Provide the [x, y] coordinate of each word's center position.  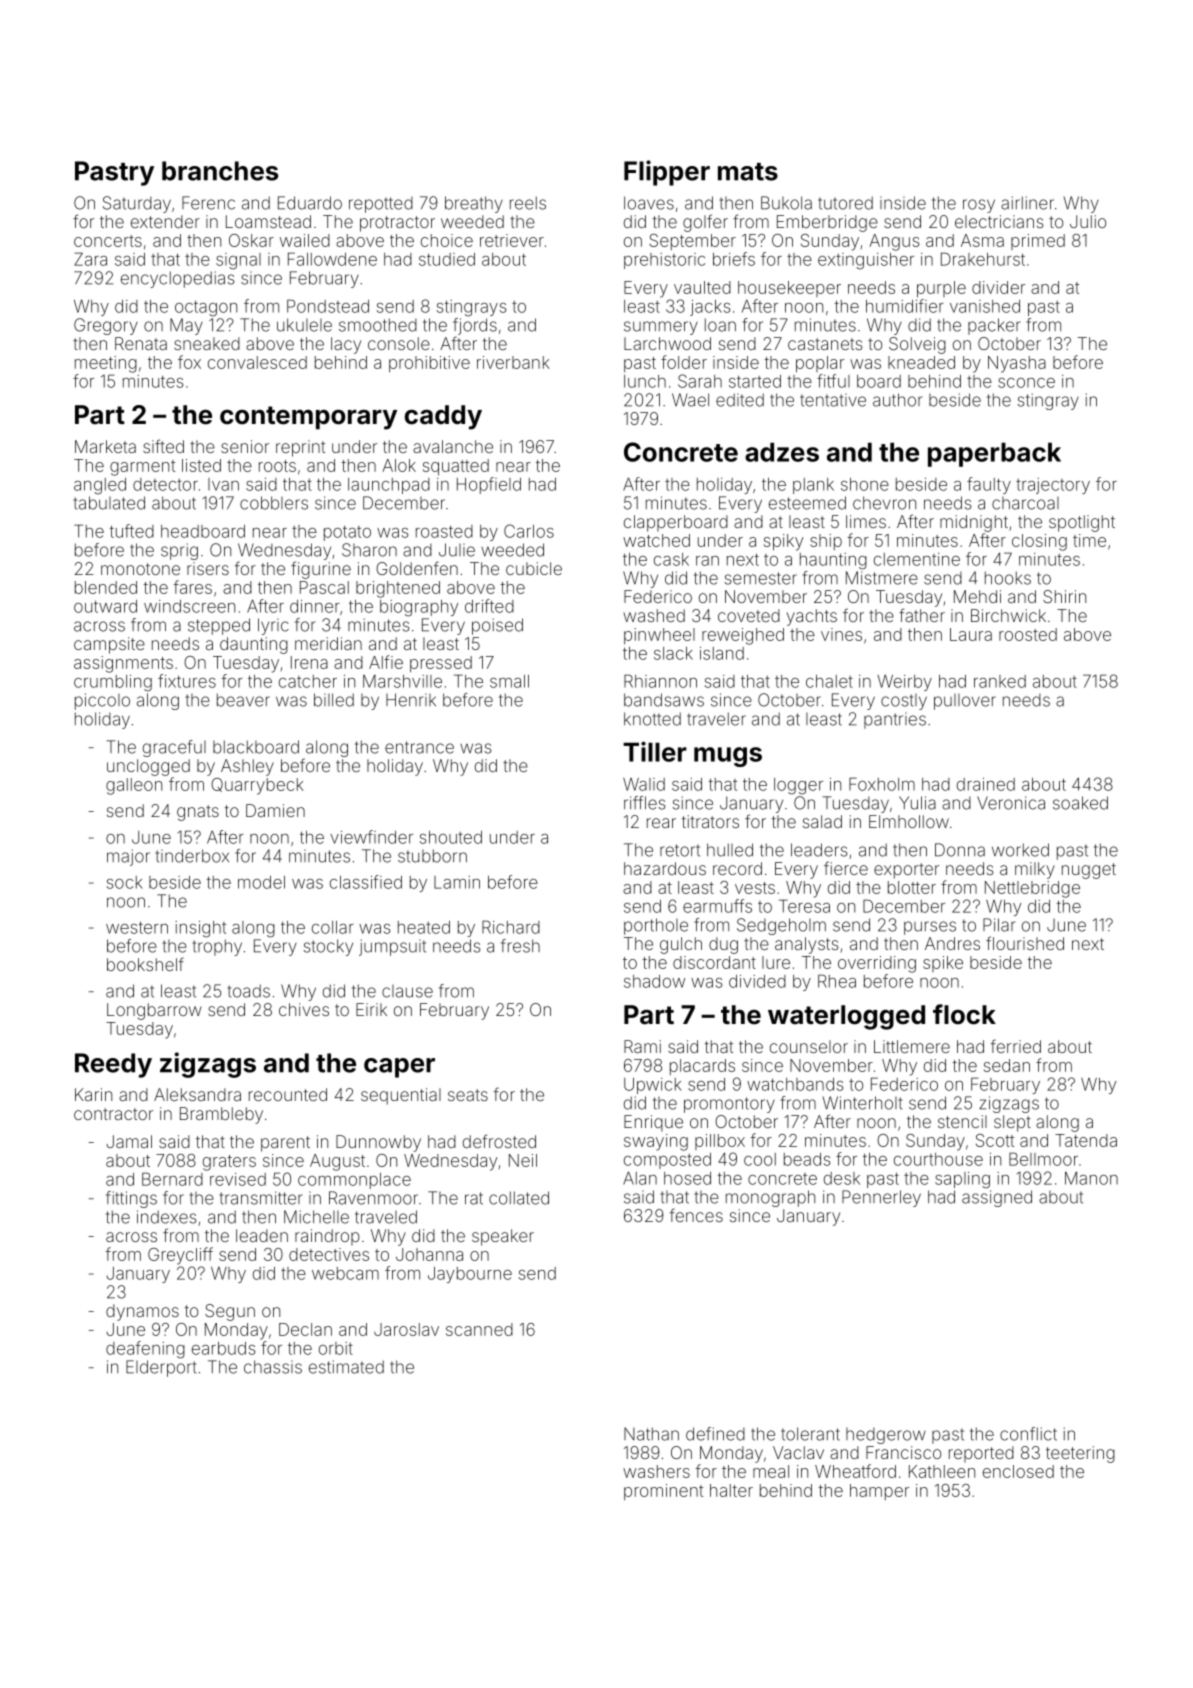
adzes [782, 452]
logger [798, 786]
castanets [825, 344]
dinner [315, 606]
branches [220, 171]
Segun [230, 1312]
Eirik [371, 1009]
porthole [656, 926]
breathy [474, 204]
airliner [1027, 203]
